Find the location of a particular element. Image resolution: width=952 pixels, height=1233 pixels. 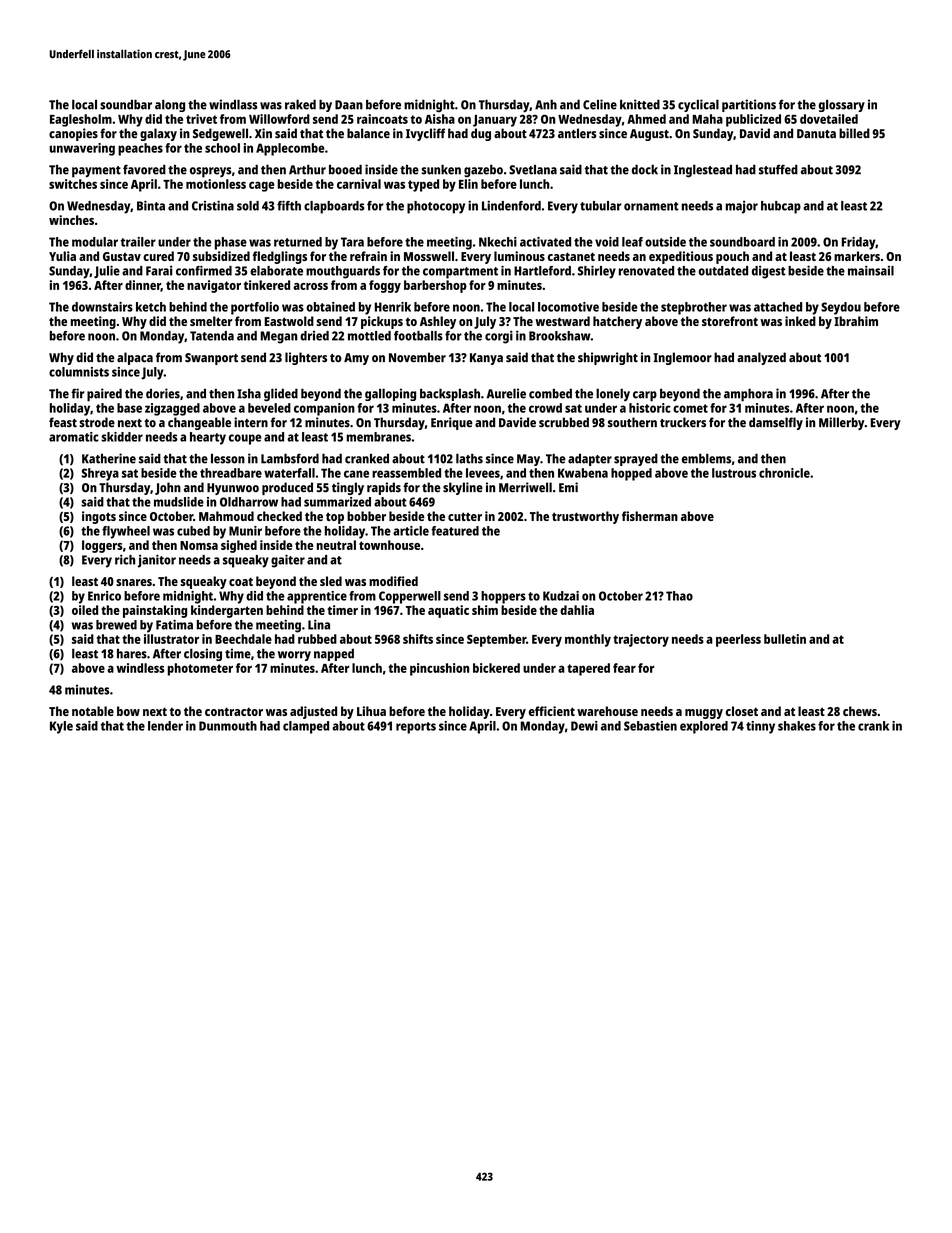

analyzed is located at coordinates (761, 358).
